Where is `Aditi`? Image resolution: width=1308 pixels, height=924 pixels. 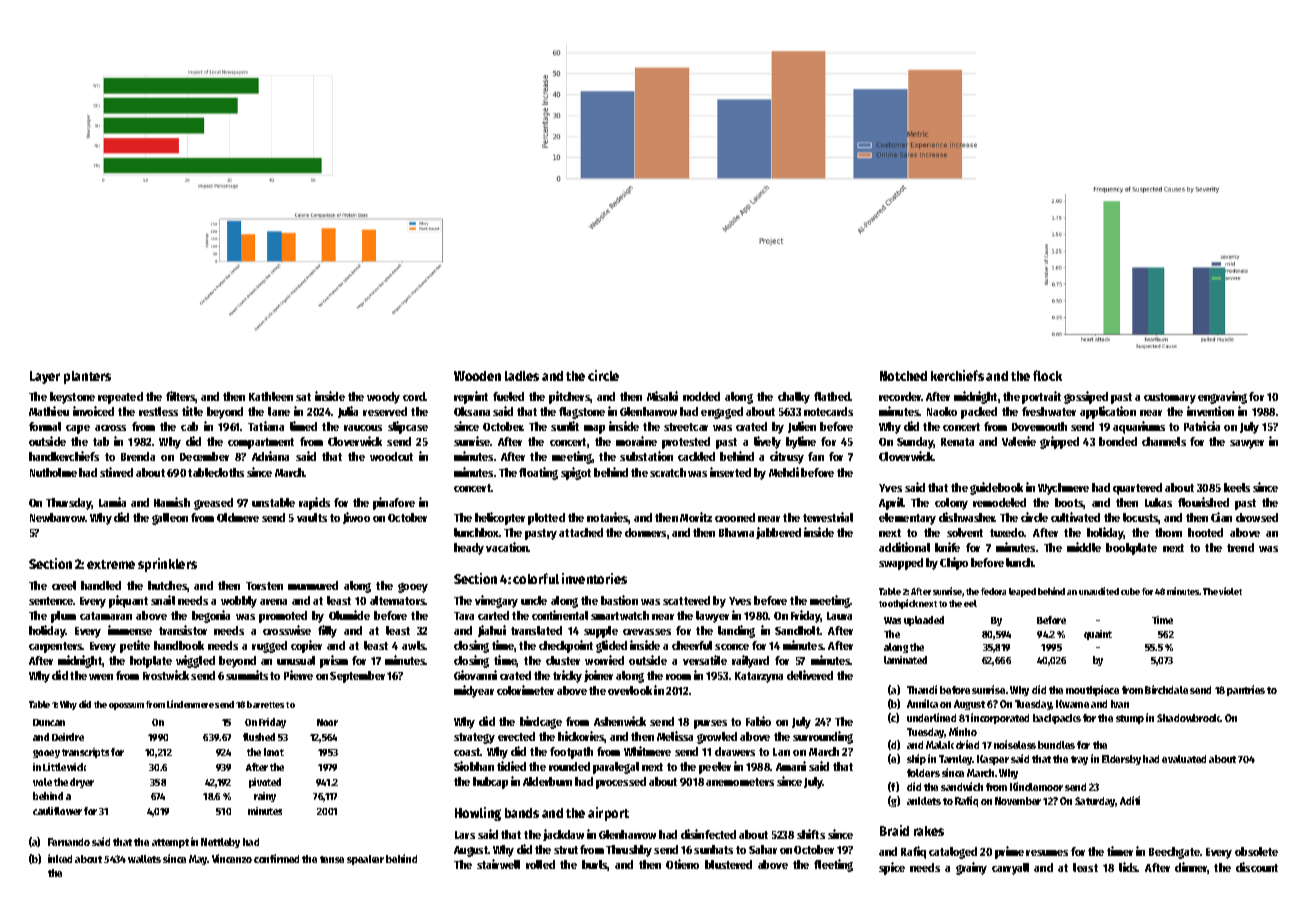
Aditi is located at coordinates (1130, 800).
